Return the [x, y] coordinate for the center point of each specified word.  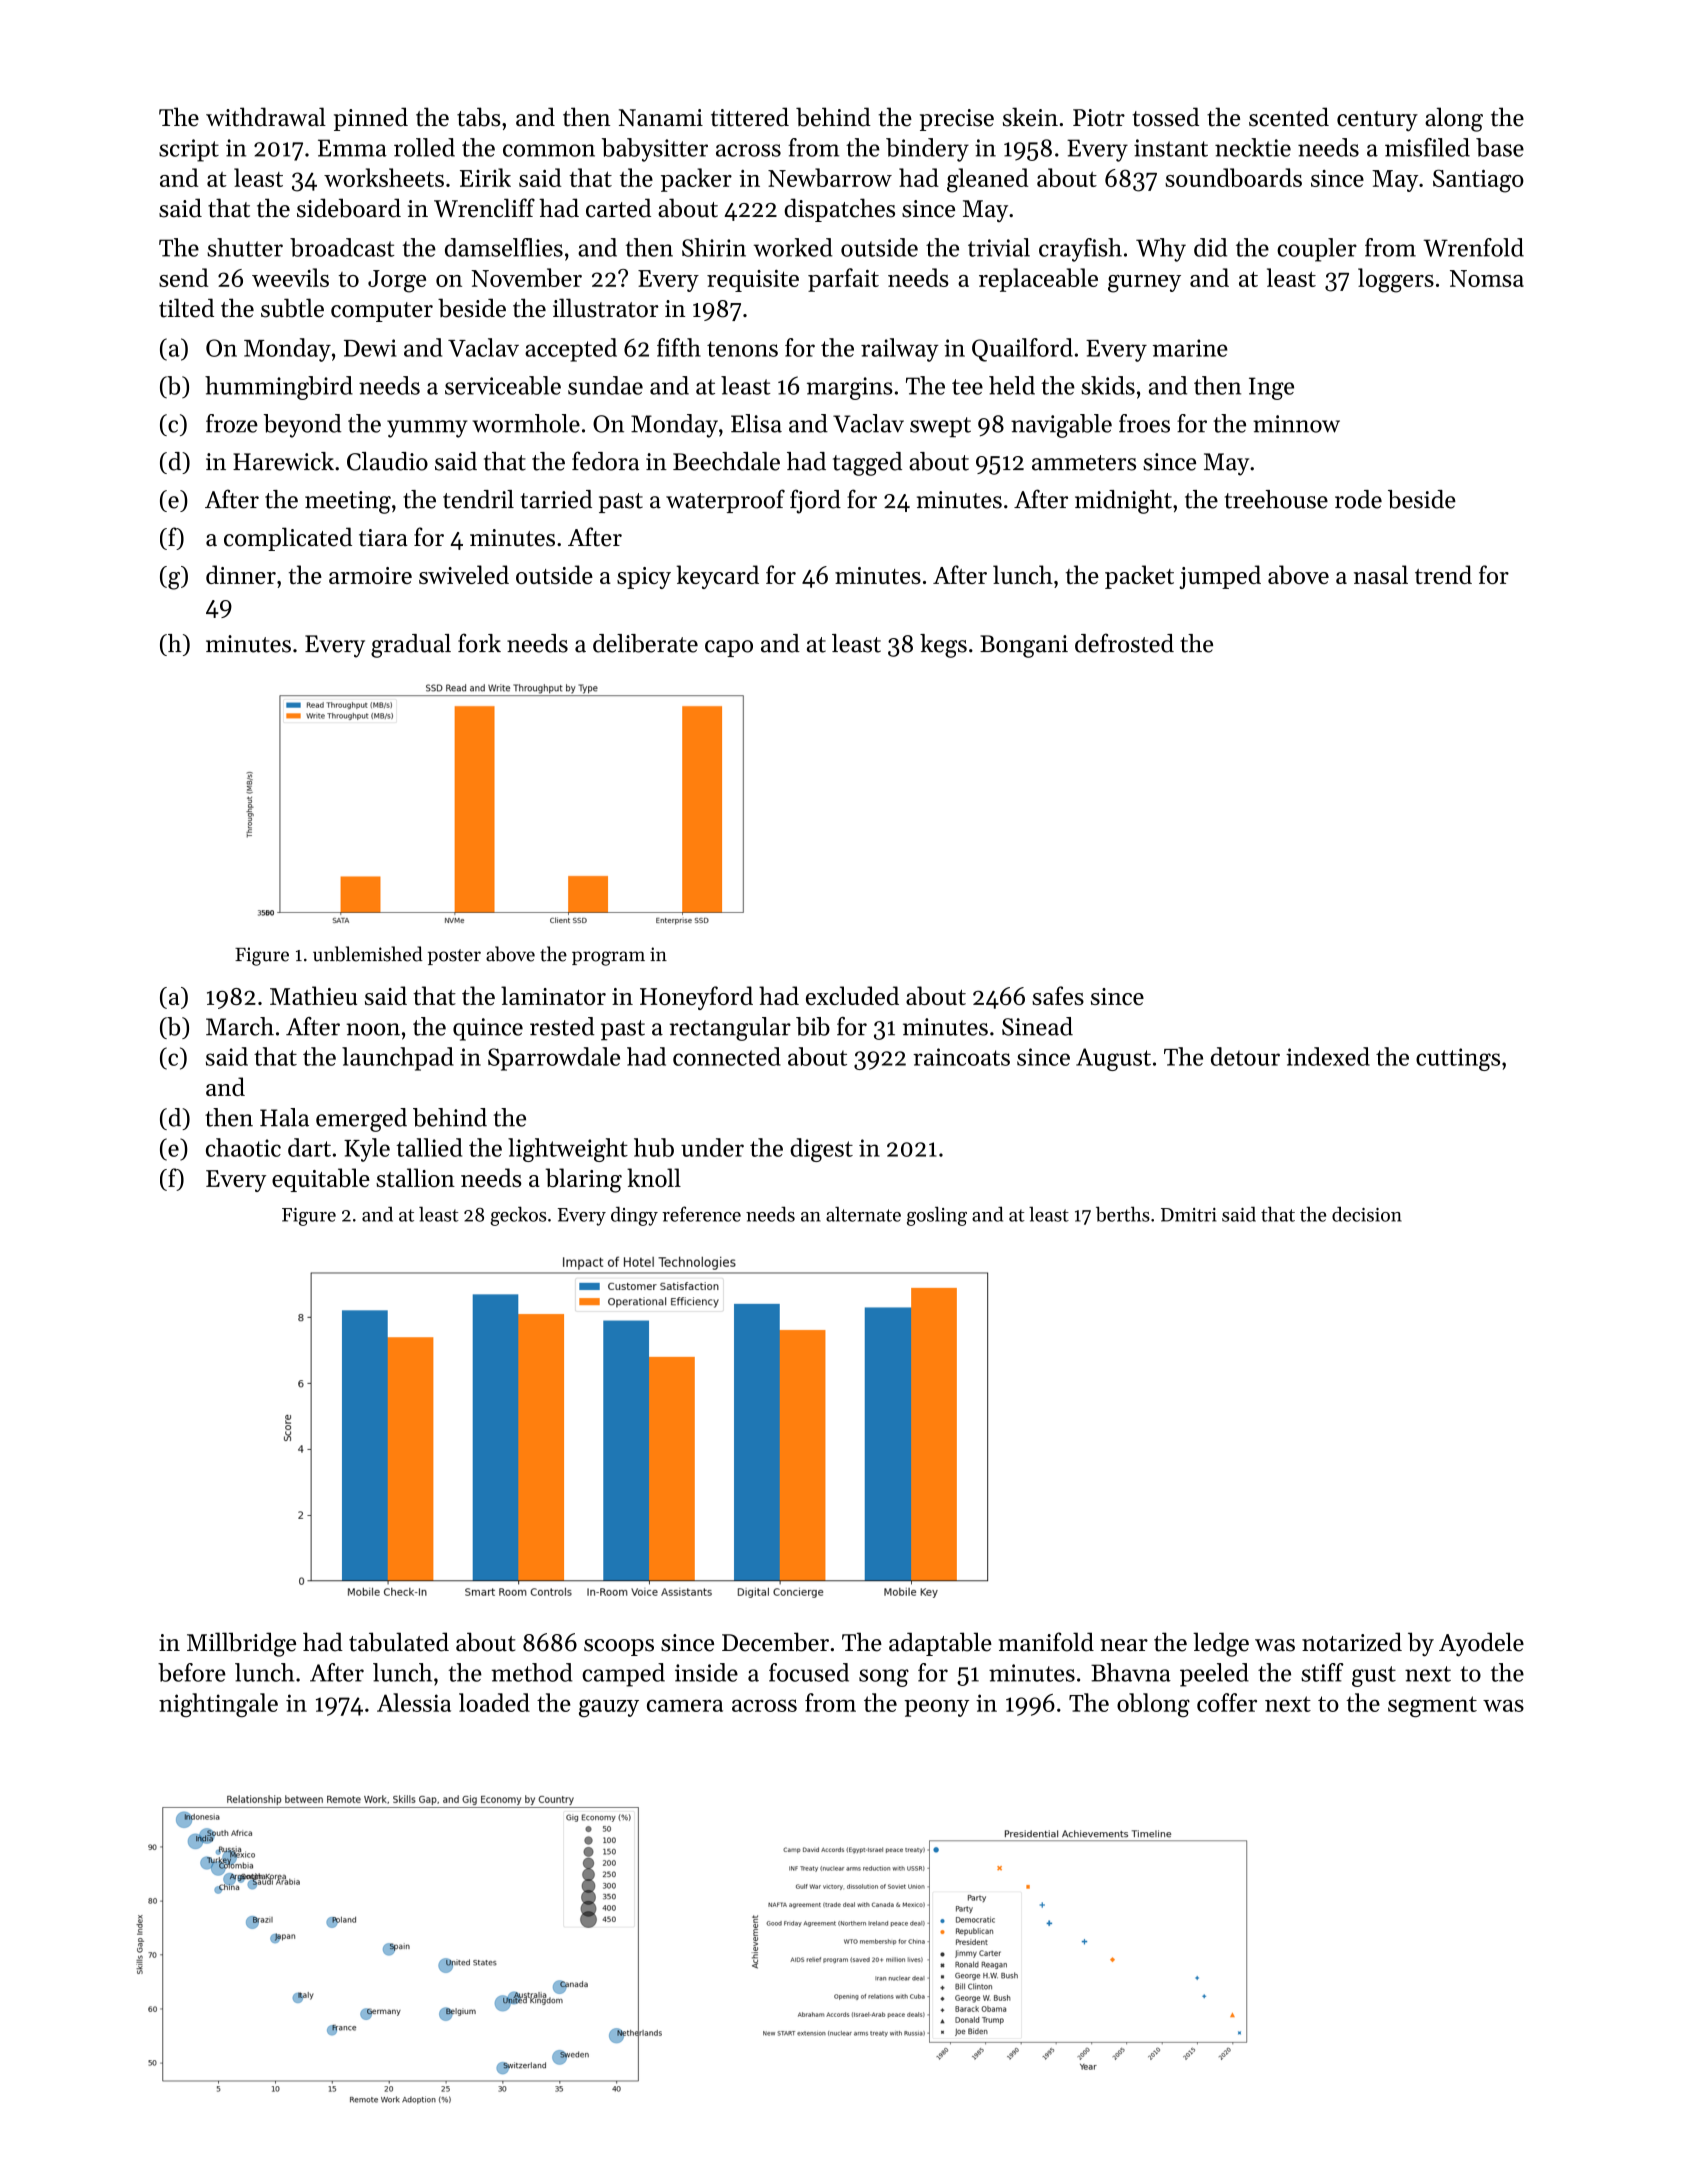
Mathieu [313, 995]
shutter [245, 247]
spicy [644, 578]
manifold [1046, 1642]
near [1124, 1645]
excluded [852, 995]
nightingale [218, 1705]
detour [1245, 1056]
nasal [1381, 574]
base [1500, 147]
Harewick [283, 461]
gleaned [988, 180]
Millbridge [241, 1644]
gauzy [609, 1708]
